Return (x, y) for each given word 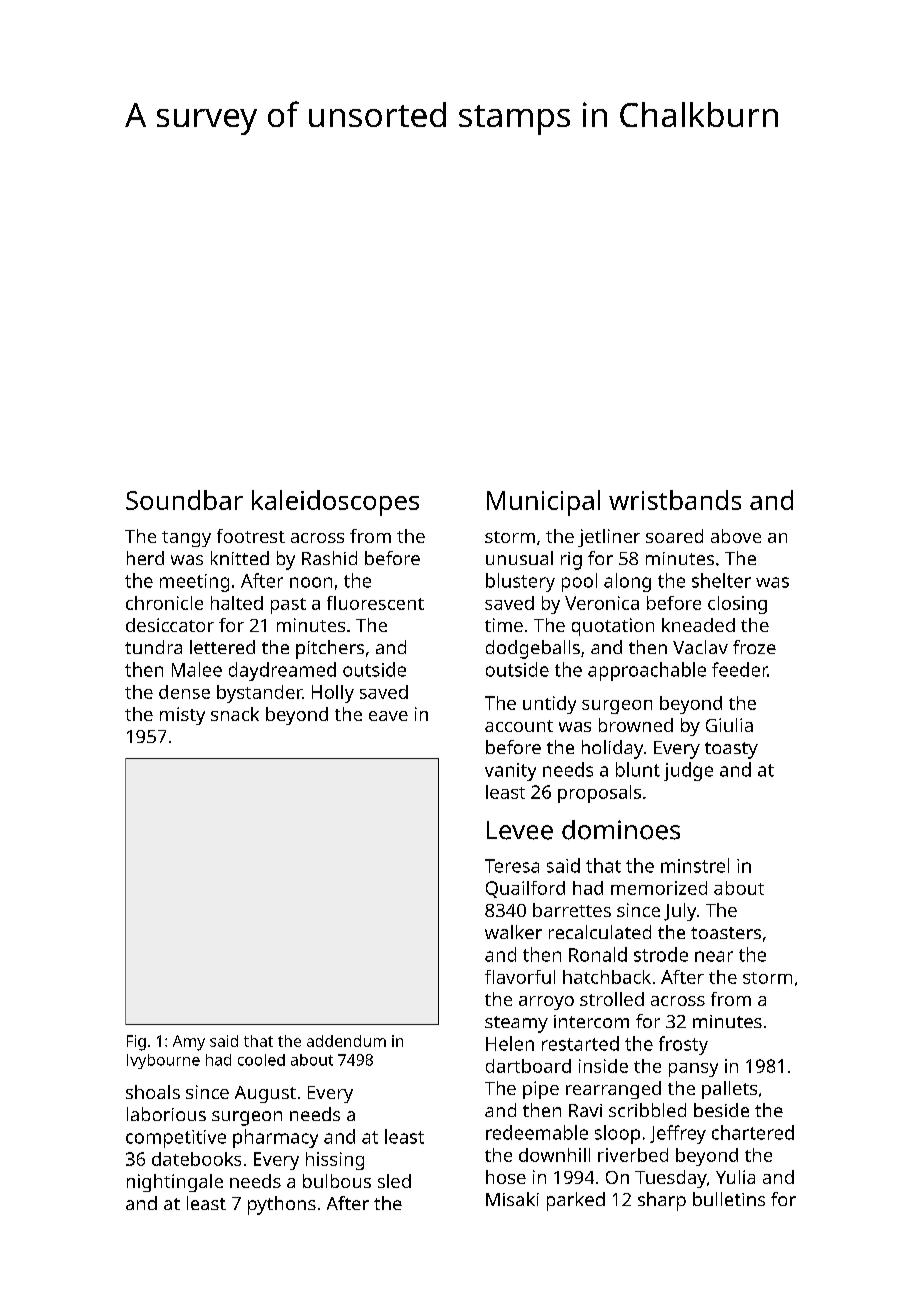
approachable (647, 671)
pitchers (330, 649)
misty (182, 716)
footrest (251, 536)
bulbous (337, 1181)
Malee (197, 669)
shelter (721, 580)
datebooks (196, 1159)
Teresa (512, 866)
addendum (346, 1041)
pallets (729, 1090)
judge (688, 771)
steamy (516, 1024)
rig (571, 561)
